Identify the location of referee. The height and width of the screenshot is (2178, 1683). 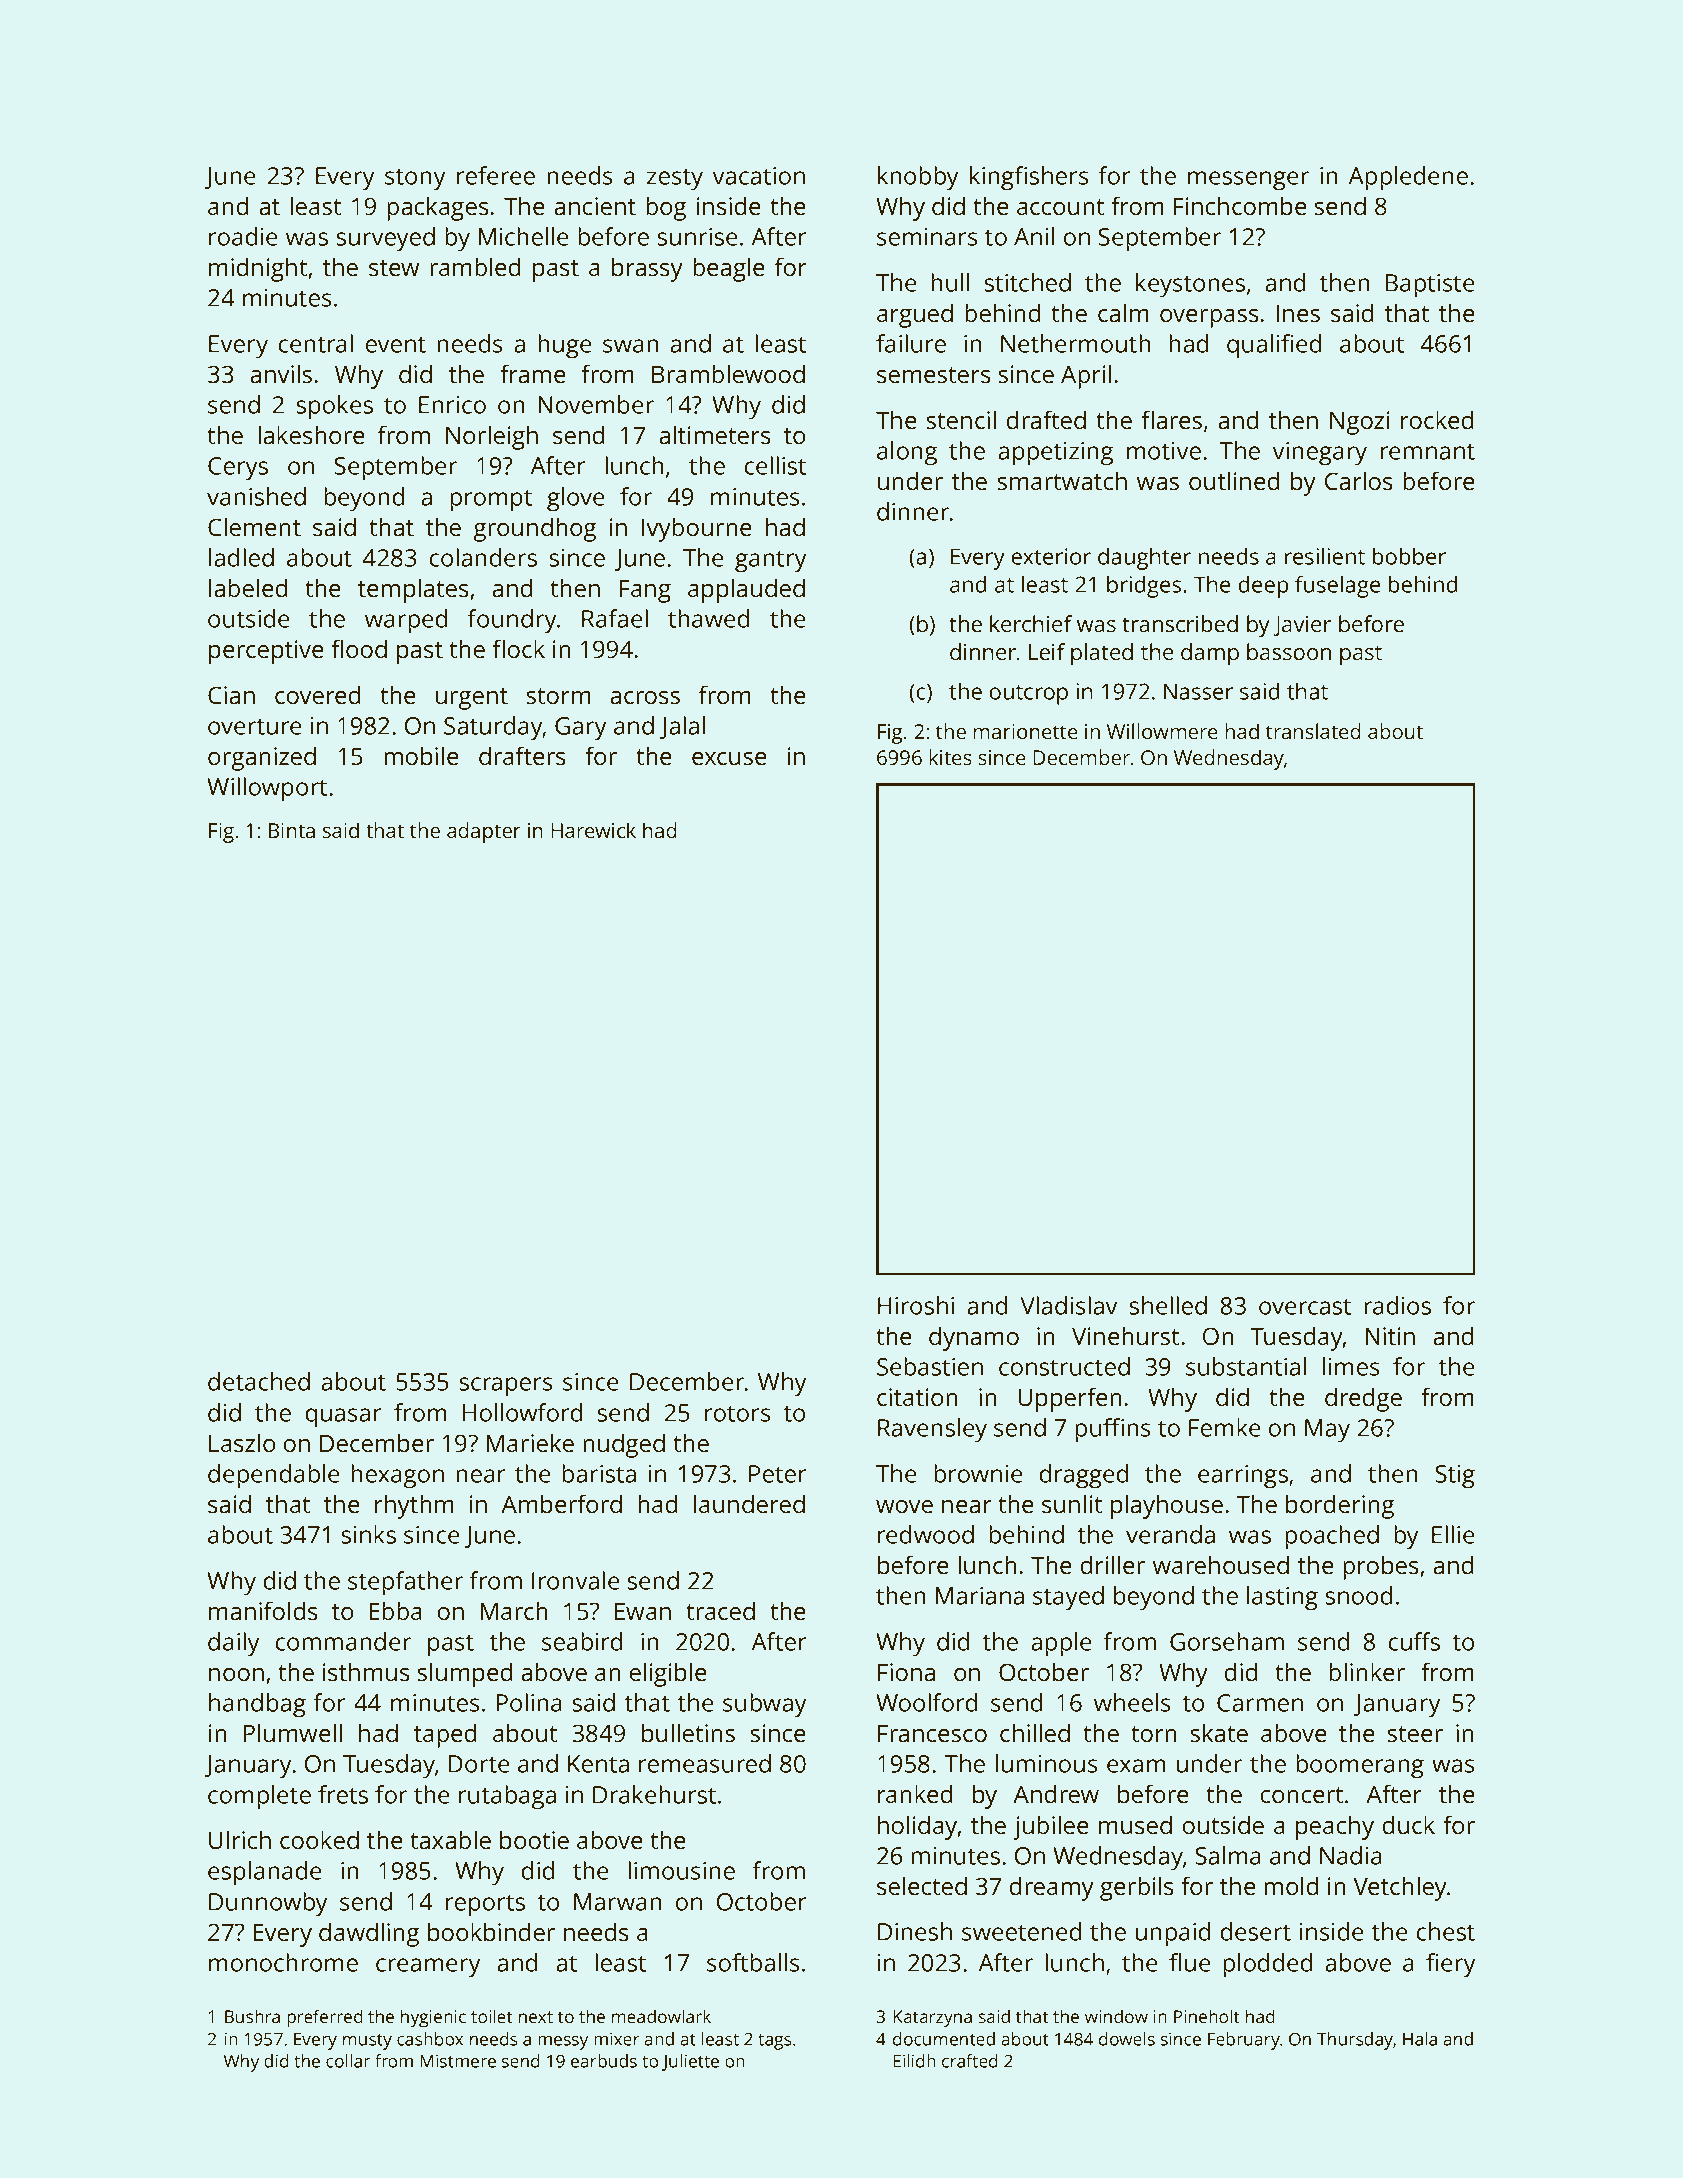
(496, 175).
